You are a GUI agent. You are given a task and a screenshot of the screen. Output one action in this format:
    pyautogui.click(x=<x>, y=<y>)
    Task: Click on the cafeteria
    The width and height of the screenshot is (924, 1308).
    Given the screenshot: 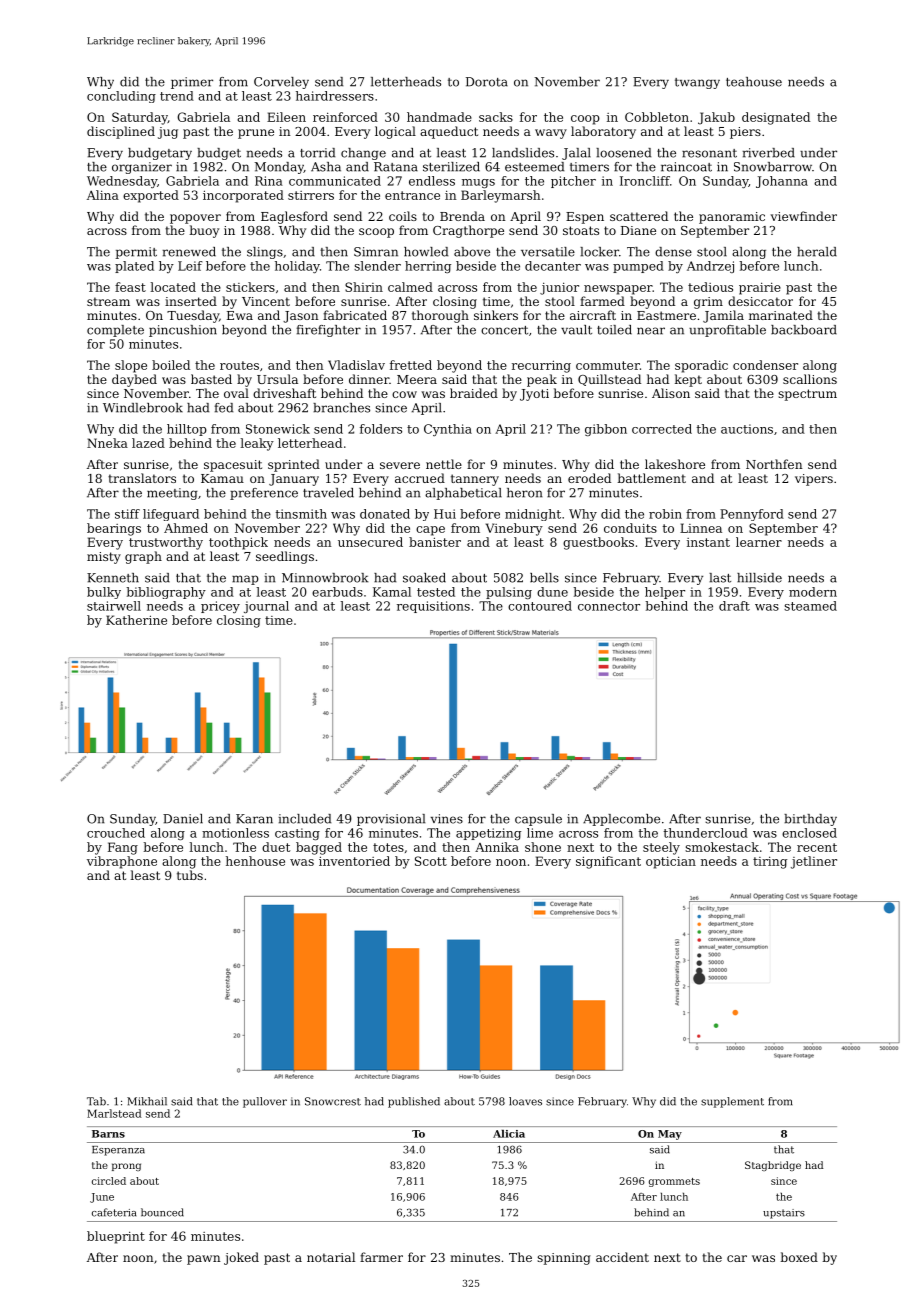 What is the action you would take?
    pyautogui.click(x=114, y=1212)
